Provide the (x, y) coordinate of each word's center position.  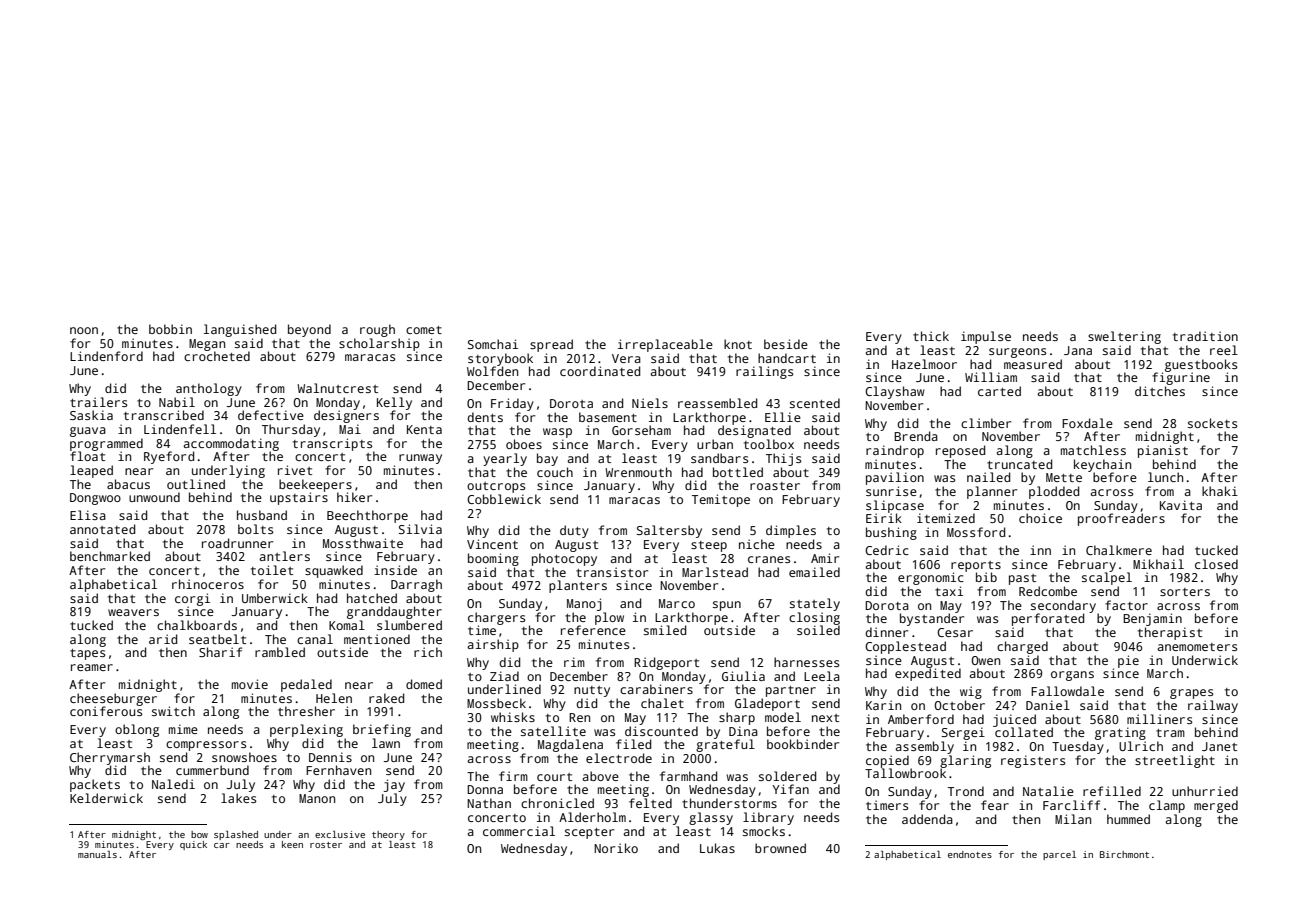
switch (173, 711)
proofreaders (1121, 519)
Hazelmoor (924, 364)
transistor (612, 572)
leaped (91, 471)
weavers (133, 612)
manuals (97, 854)
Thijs (783, 459)
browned (780, 848)
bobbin (170, 329)
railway (1213, 706)
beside (786, 344)
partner (791, 691)
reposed (960, 451)
